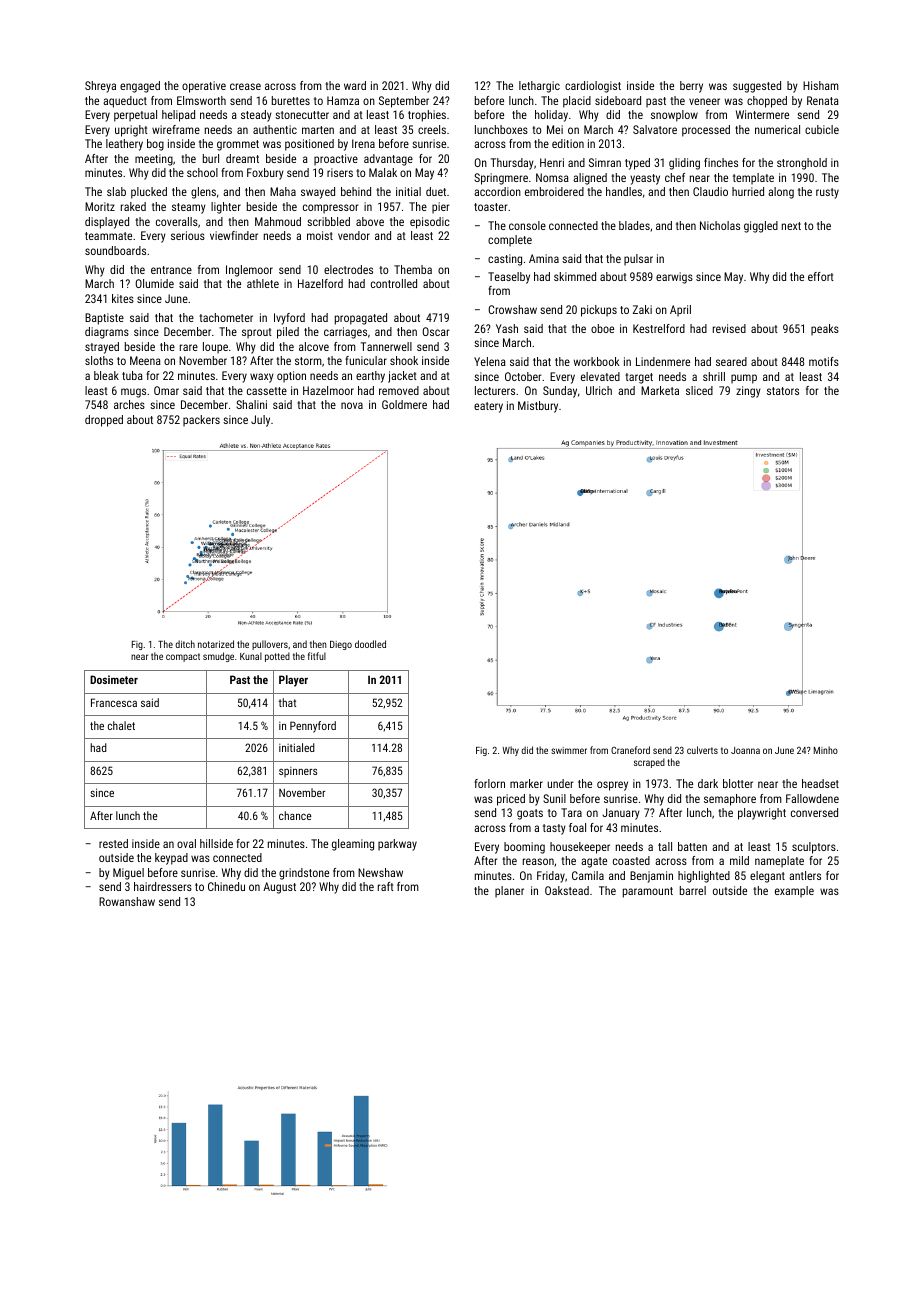 This screenshot has width=924, height=1308. Describe the element at coordinates (133, 206) in the screenshot. I see `raked` at that location.
